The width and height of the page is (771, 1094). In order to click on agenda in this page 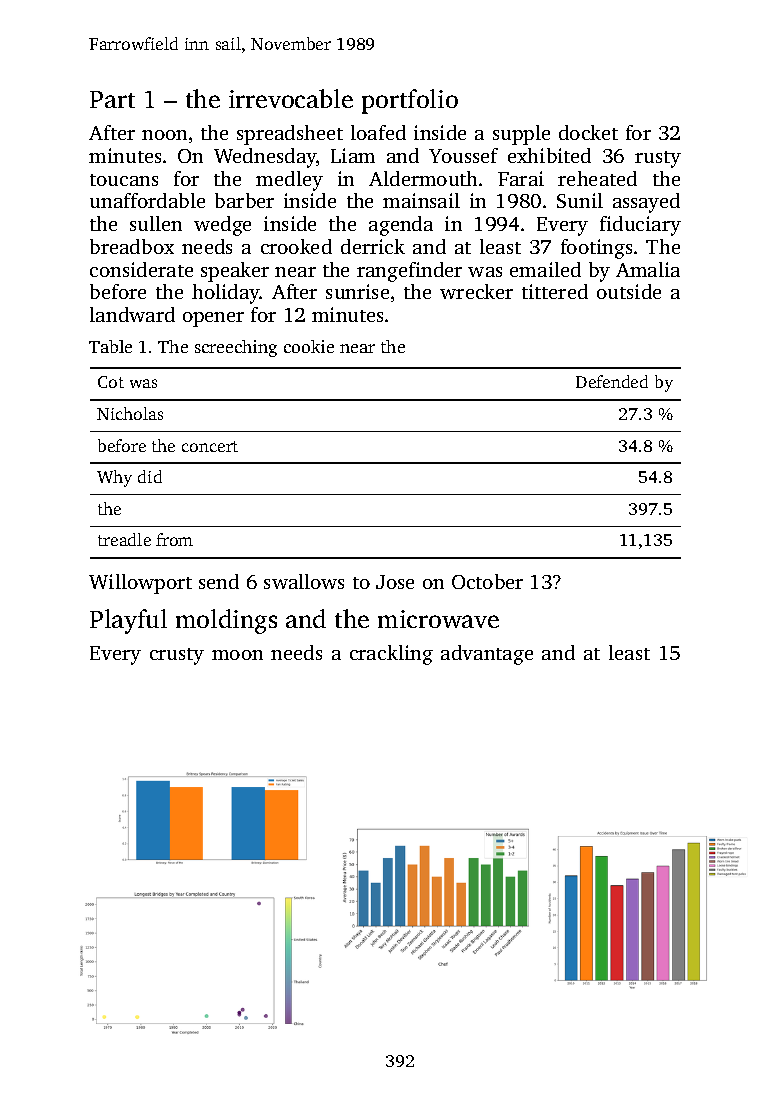, I will do `click(401, 226)`.
